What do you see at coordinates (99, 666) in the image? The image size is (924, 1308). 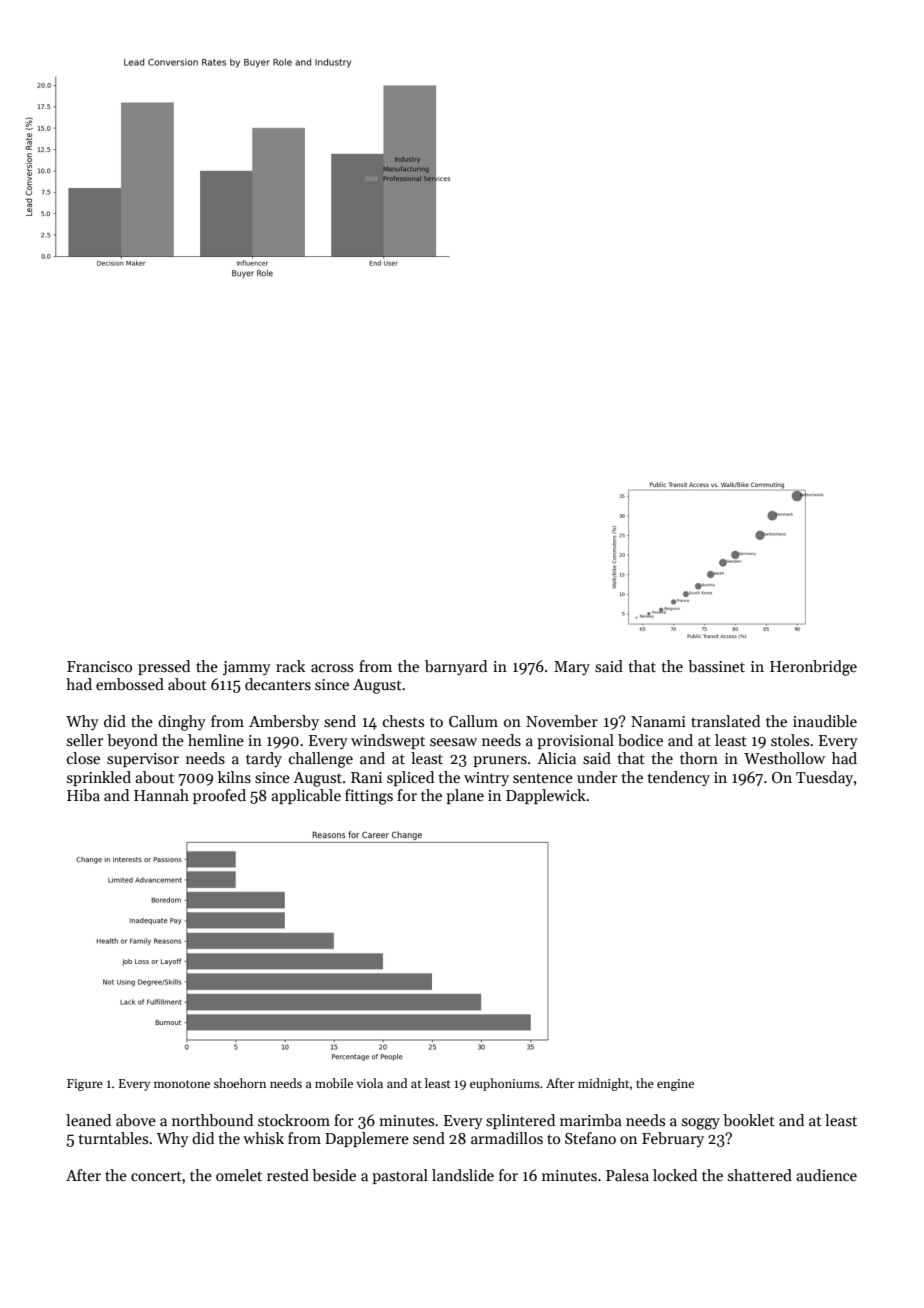 I see `Francisco` at bounding box center [99, 666].
